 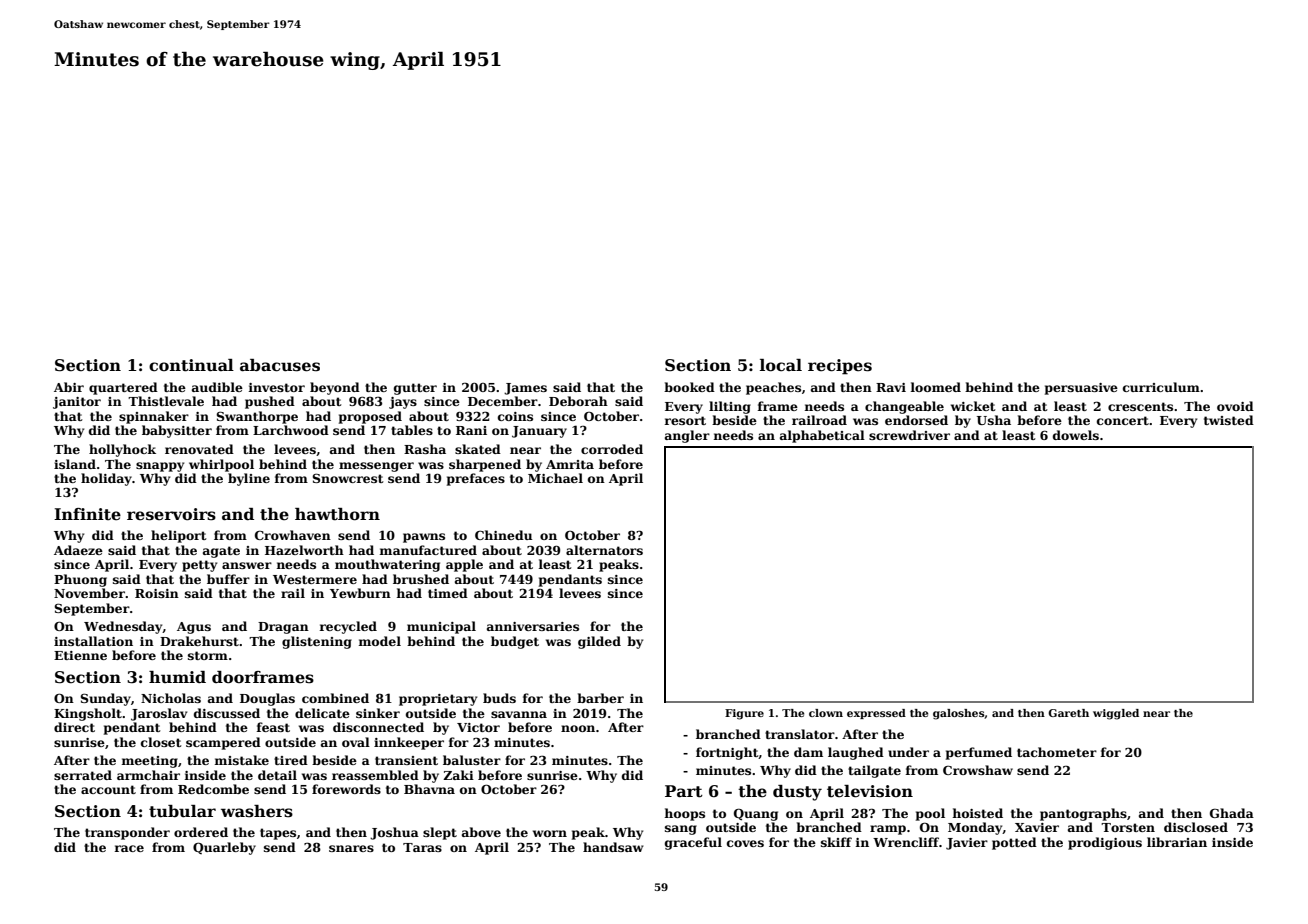 I want to click on curriculum, so click(x=1161, y=387).
